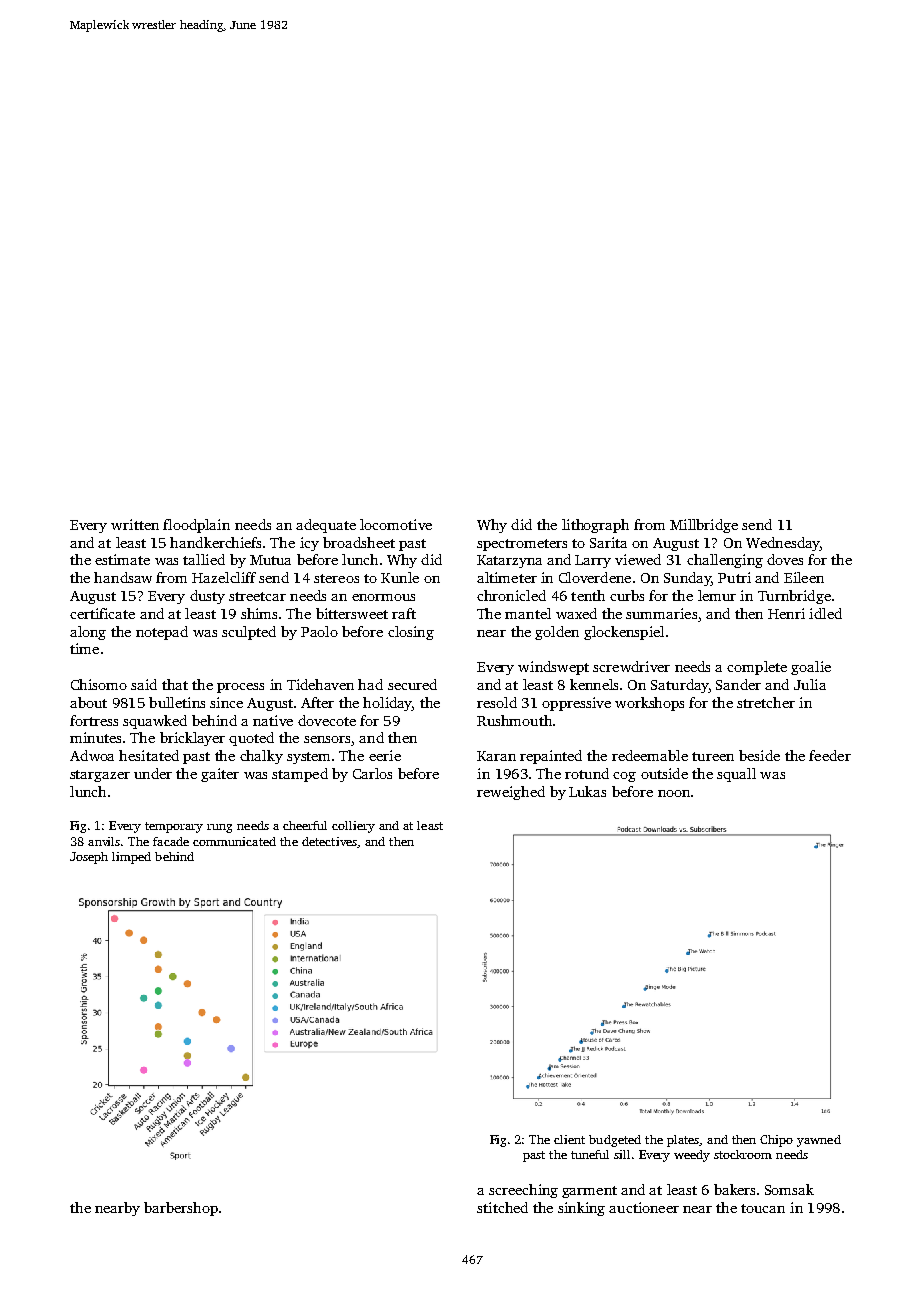  What do you see at coordinates (502, 1207) in the document?
I see `stitched` at bounding box center [502, 1207].
